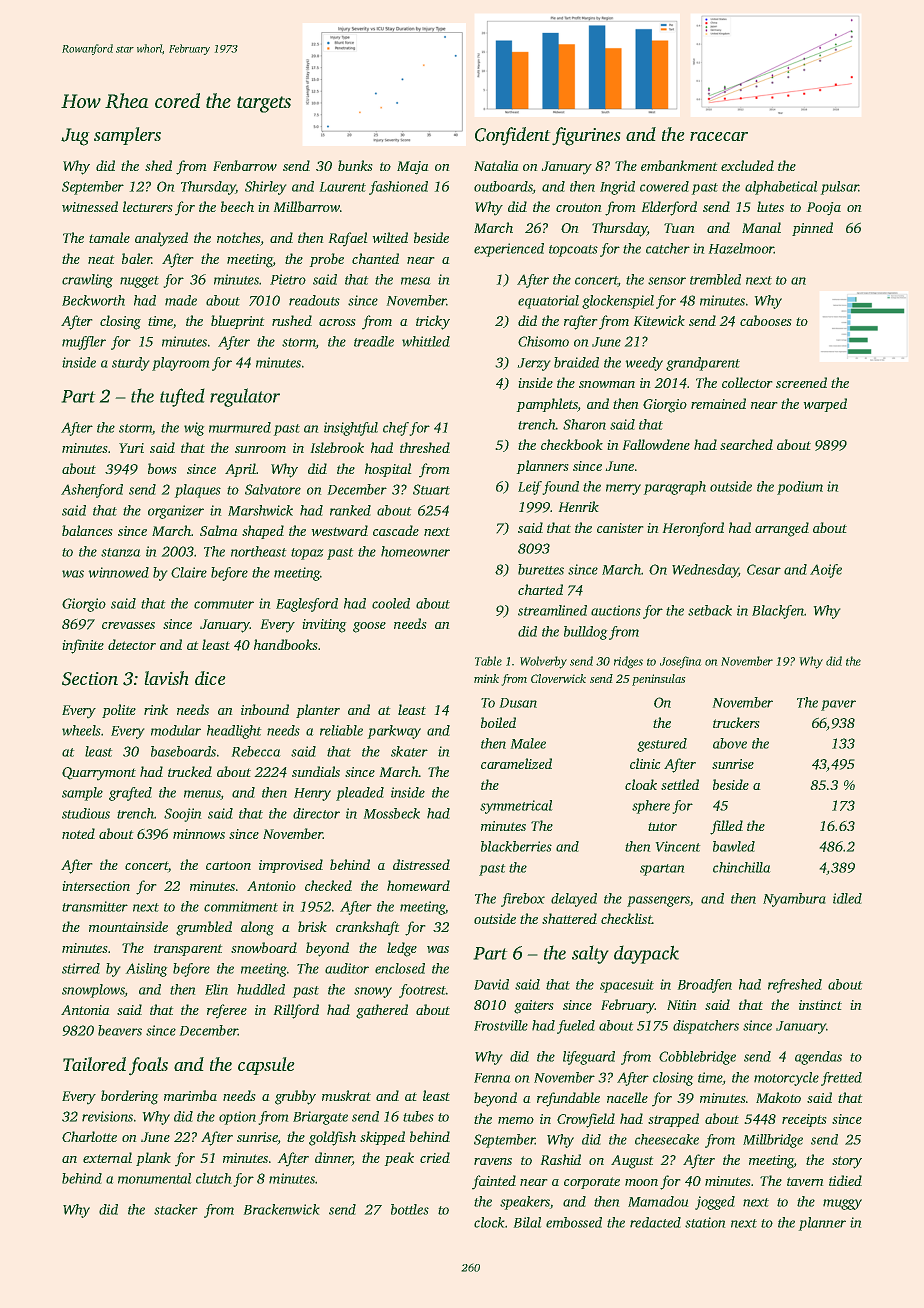 The width and height of the screenshot is (924, 1308). What do you see at coordinates (382, 1011) in the screenshot?
I see `gathered` at bounding box center [382, 1011].
